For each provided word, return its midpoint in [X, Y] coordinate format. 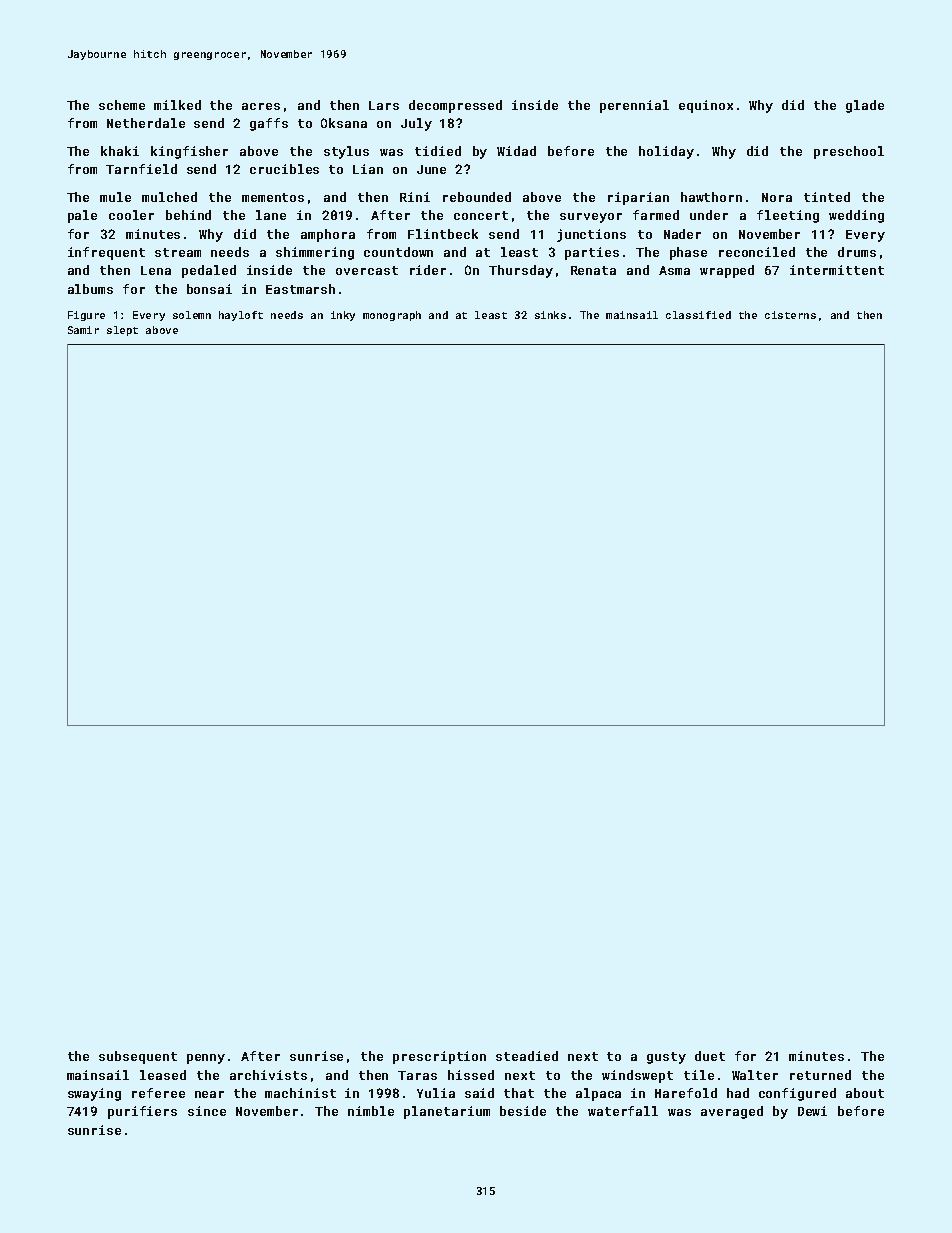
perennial [634, 106]
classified [698, 315]
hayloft [241, 316]
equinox [706, 106]
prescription [439, 1057]
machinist [300, 1093]
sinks [550, 315]
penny [206, 1059]
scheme [122, 105]
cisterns [790, 315]
